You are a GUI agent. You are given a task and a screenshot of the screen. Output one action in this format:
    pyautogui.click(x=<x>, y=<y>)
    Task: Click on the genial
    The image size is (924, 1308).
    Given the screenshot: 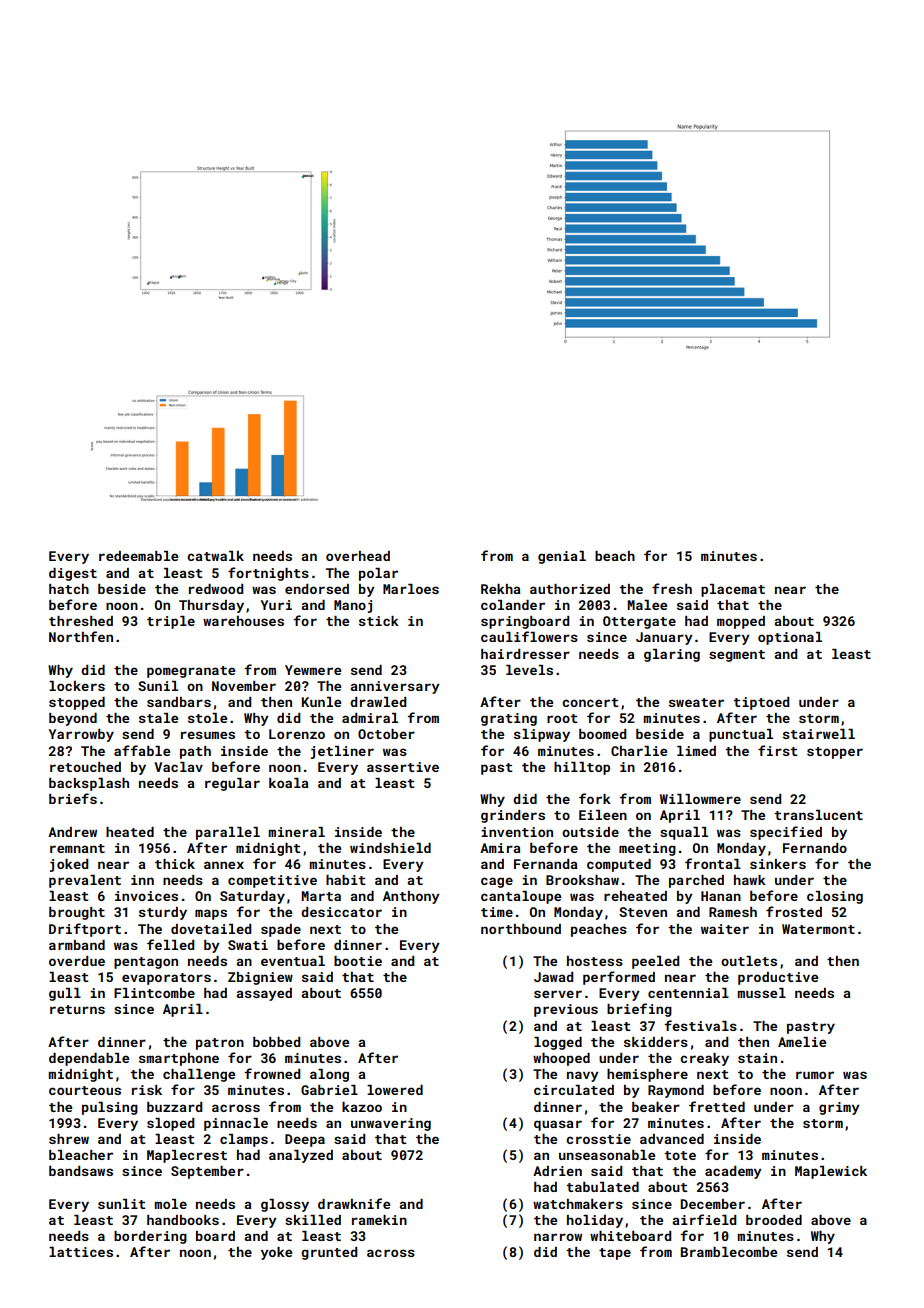 What is the action you would take?
    pyautogui.click(x=562, y=557)
